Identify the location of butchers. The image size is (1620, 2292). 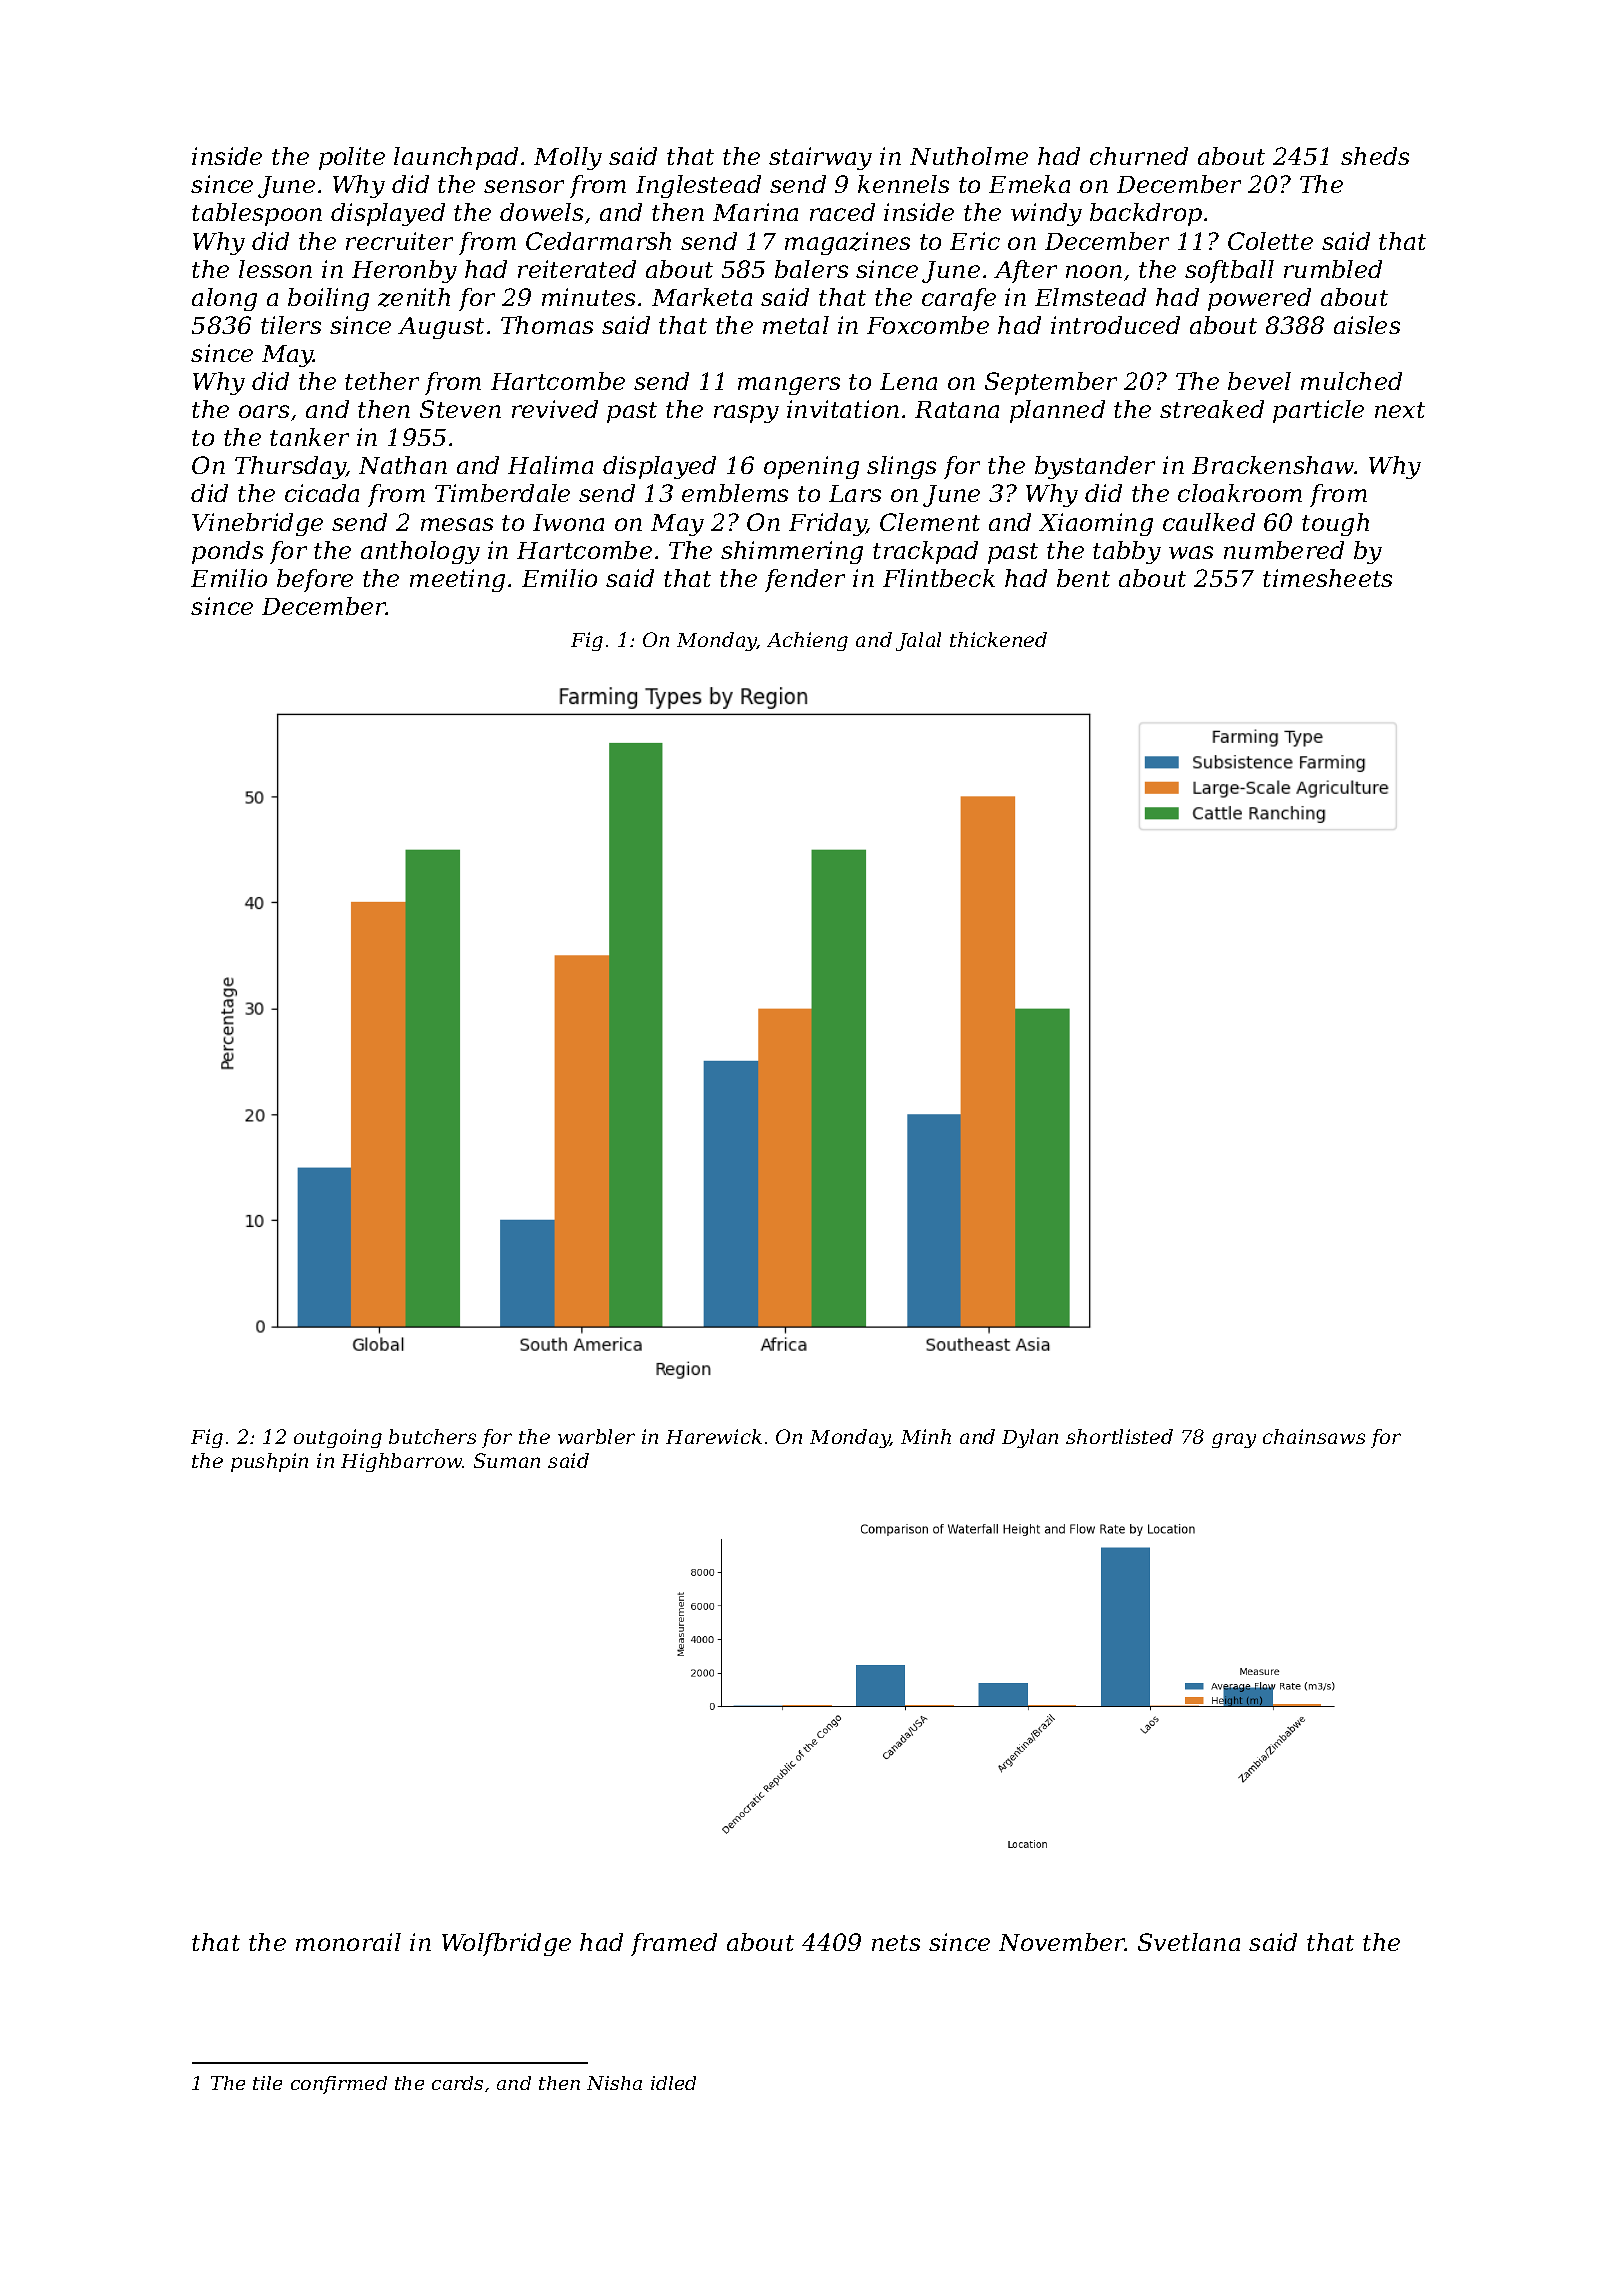
(432, 1436).
